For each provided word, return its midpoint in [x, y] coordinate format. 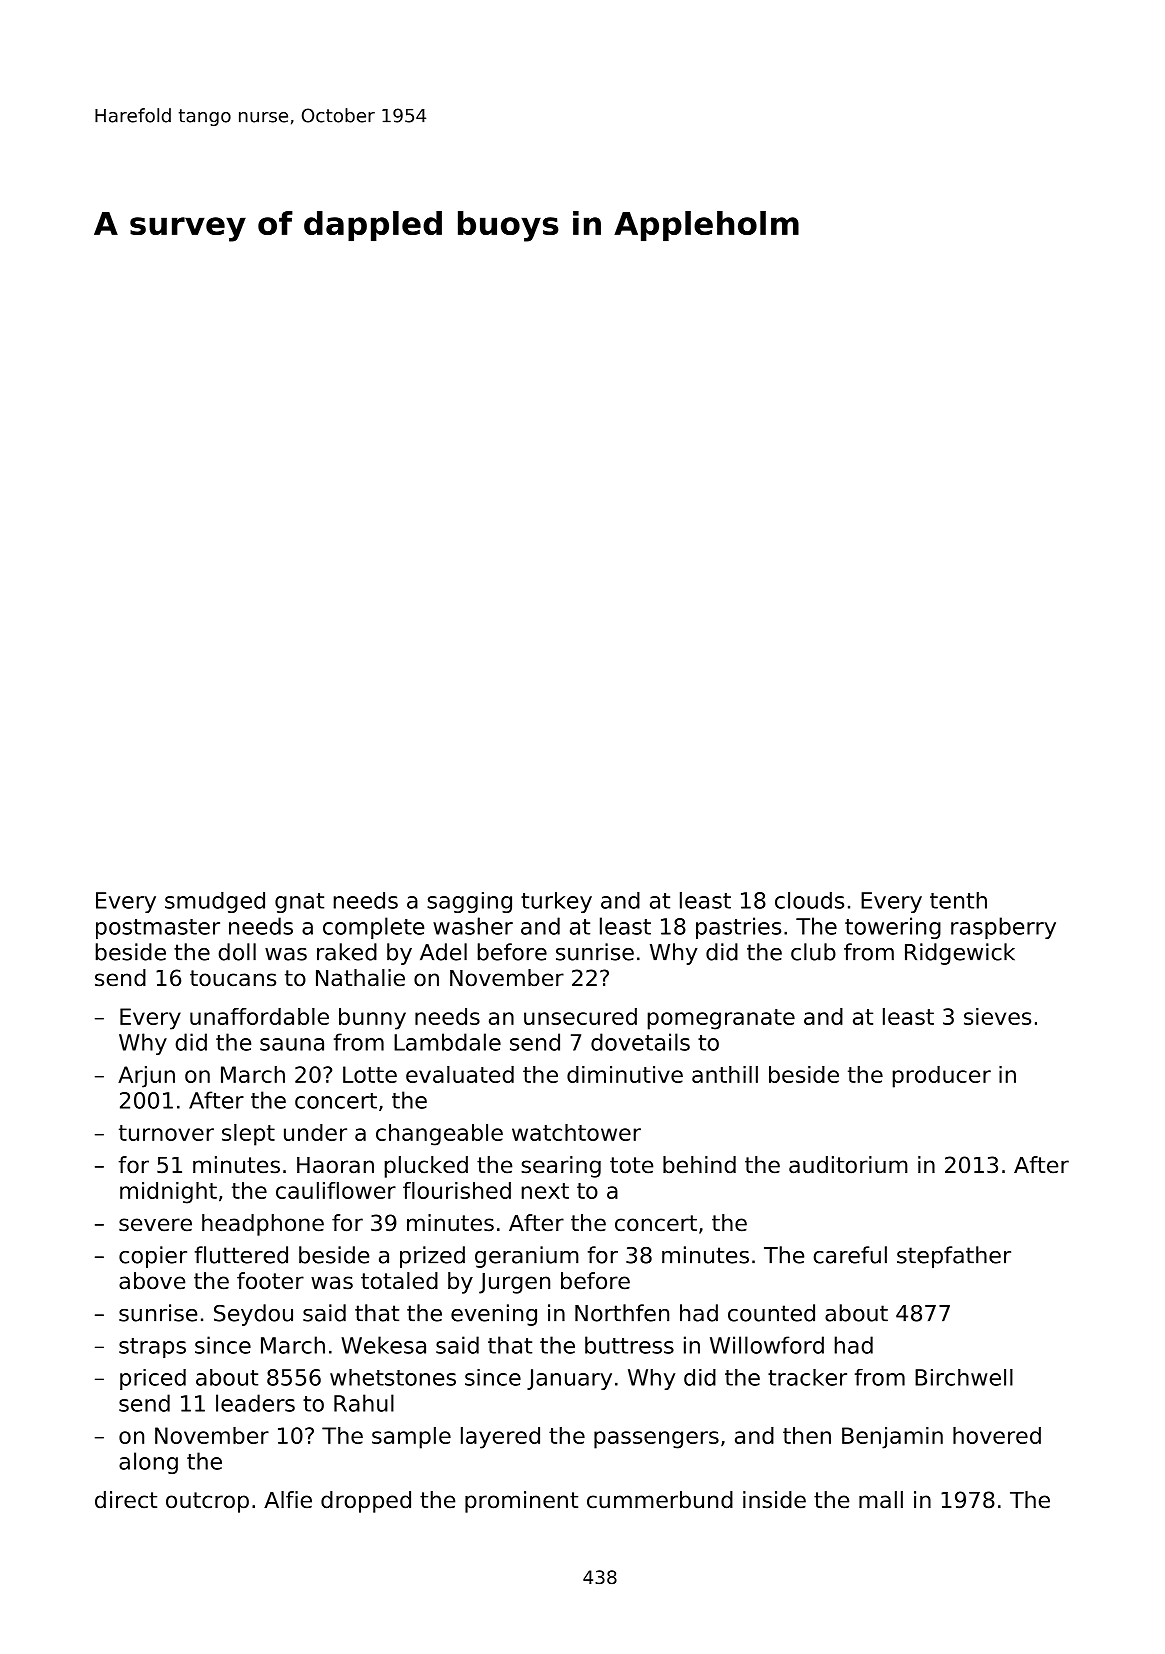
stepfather [954, 1257]
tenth [958, 900]
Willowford [767, 1345]
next [545, 1191]
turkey [556, 902]
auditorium [848, 1165]
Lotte [370, 1074]
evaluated [460, 1074]
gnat [299, 903]
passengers [656, 1440]
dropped [366, 1502]
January [569, 1379]
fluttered [241, 1255]
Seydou [253, 1315]
